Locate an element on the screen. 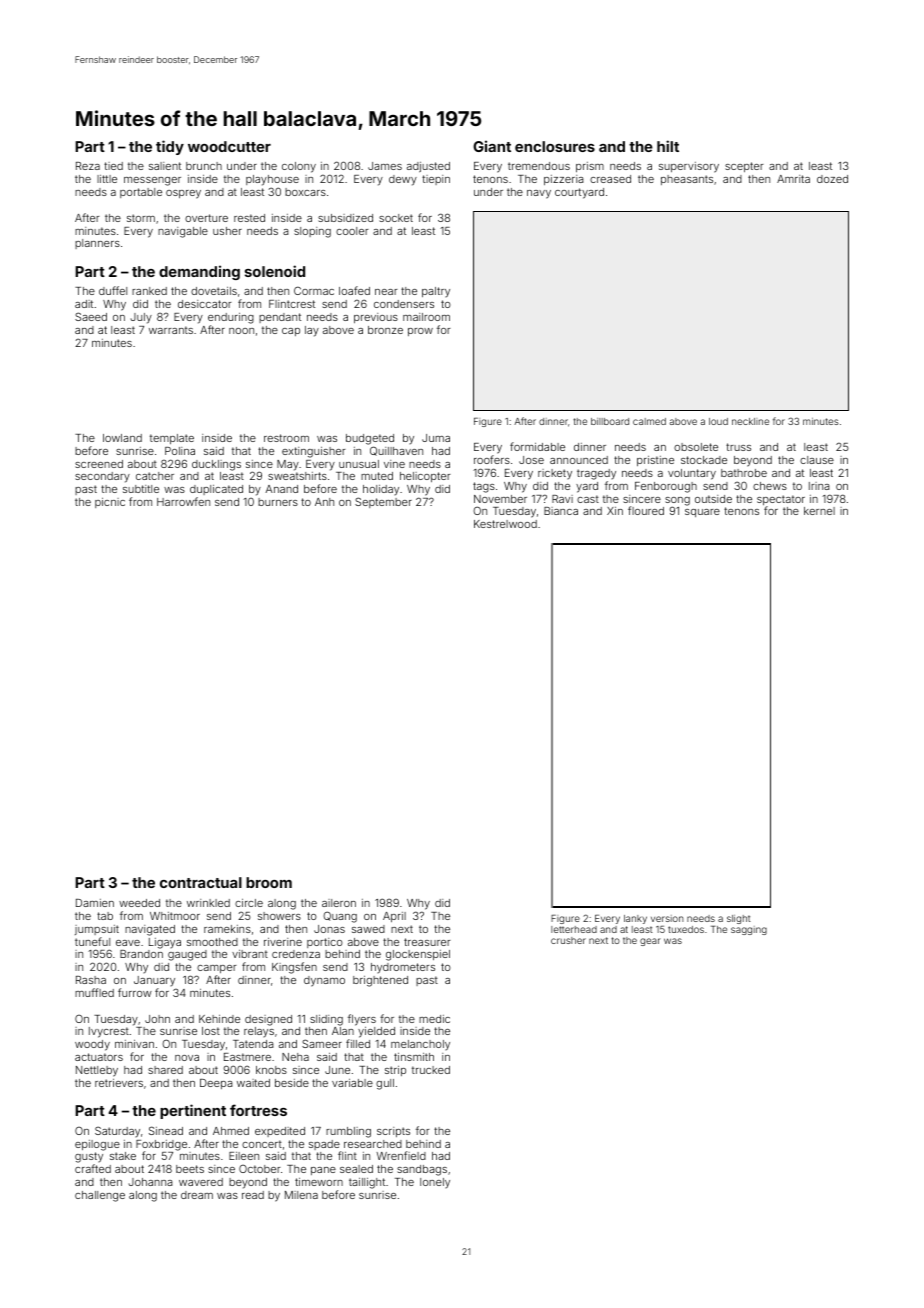 Image resolution: width=924 pixels, height=1308 pixels. Saturday is located at coordinates (117, 1131).
